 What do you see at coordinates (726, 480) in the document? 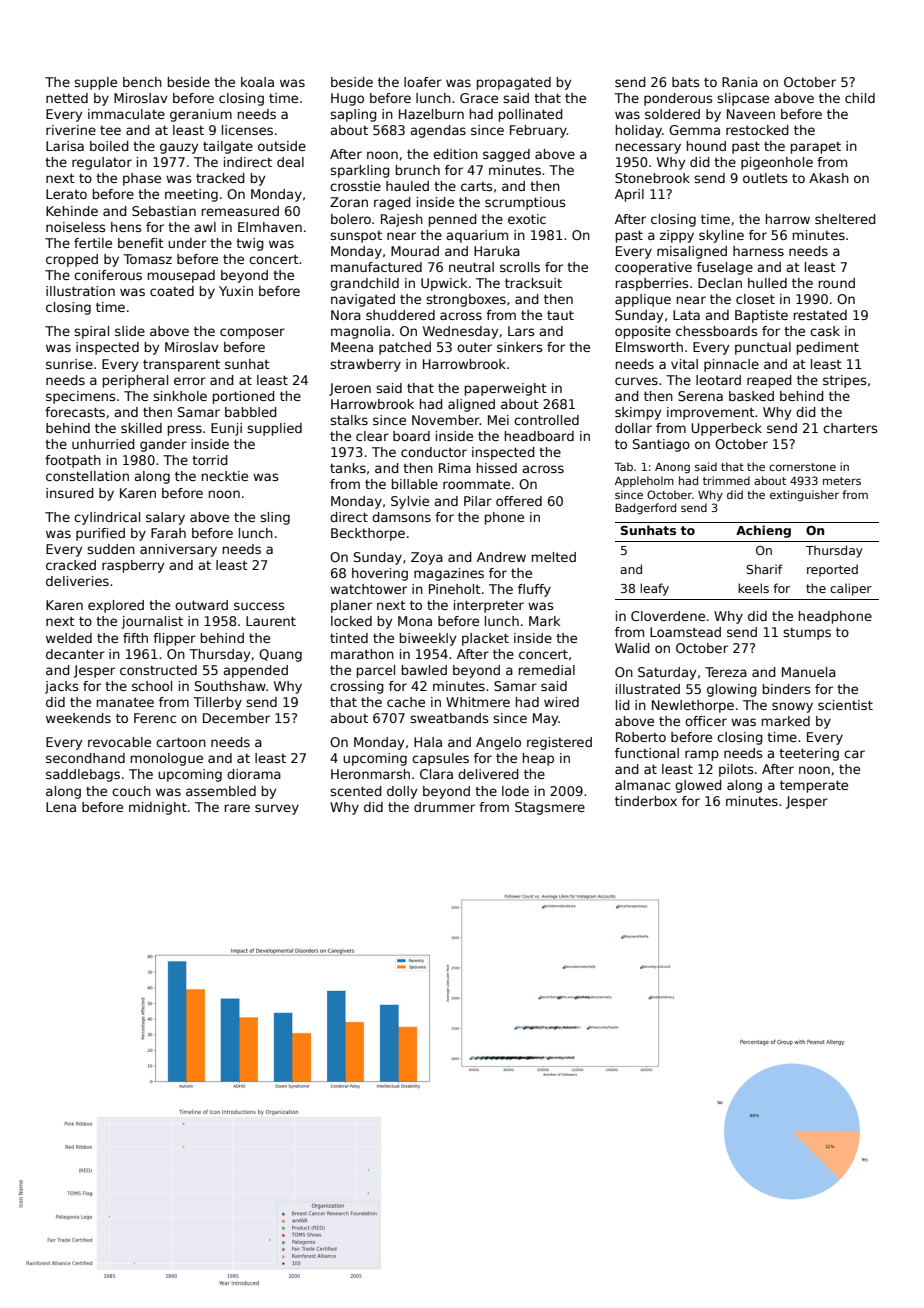
I see `trimmed` at bounding box center [726, 480].
